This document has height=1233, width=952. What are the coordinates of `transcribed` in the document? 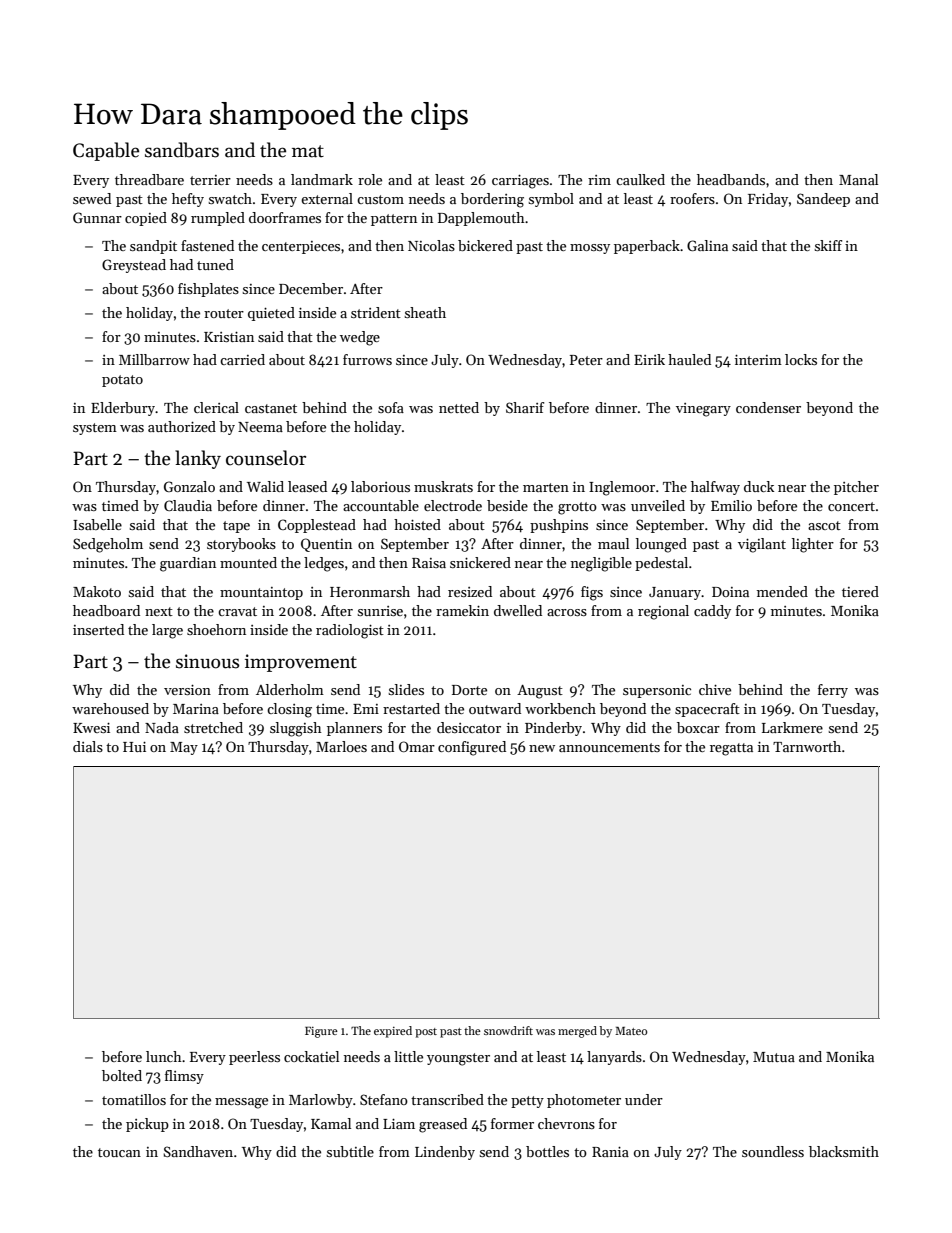 It's located at (447, 1099).
